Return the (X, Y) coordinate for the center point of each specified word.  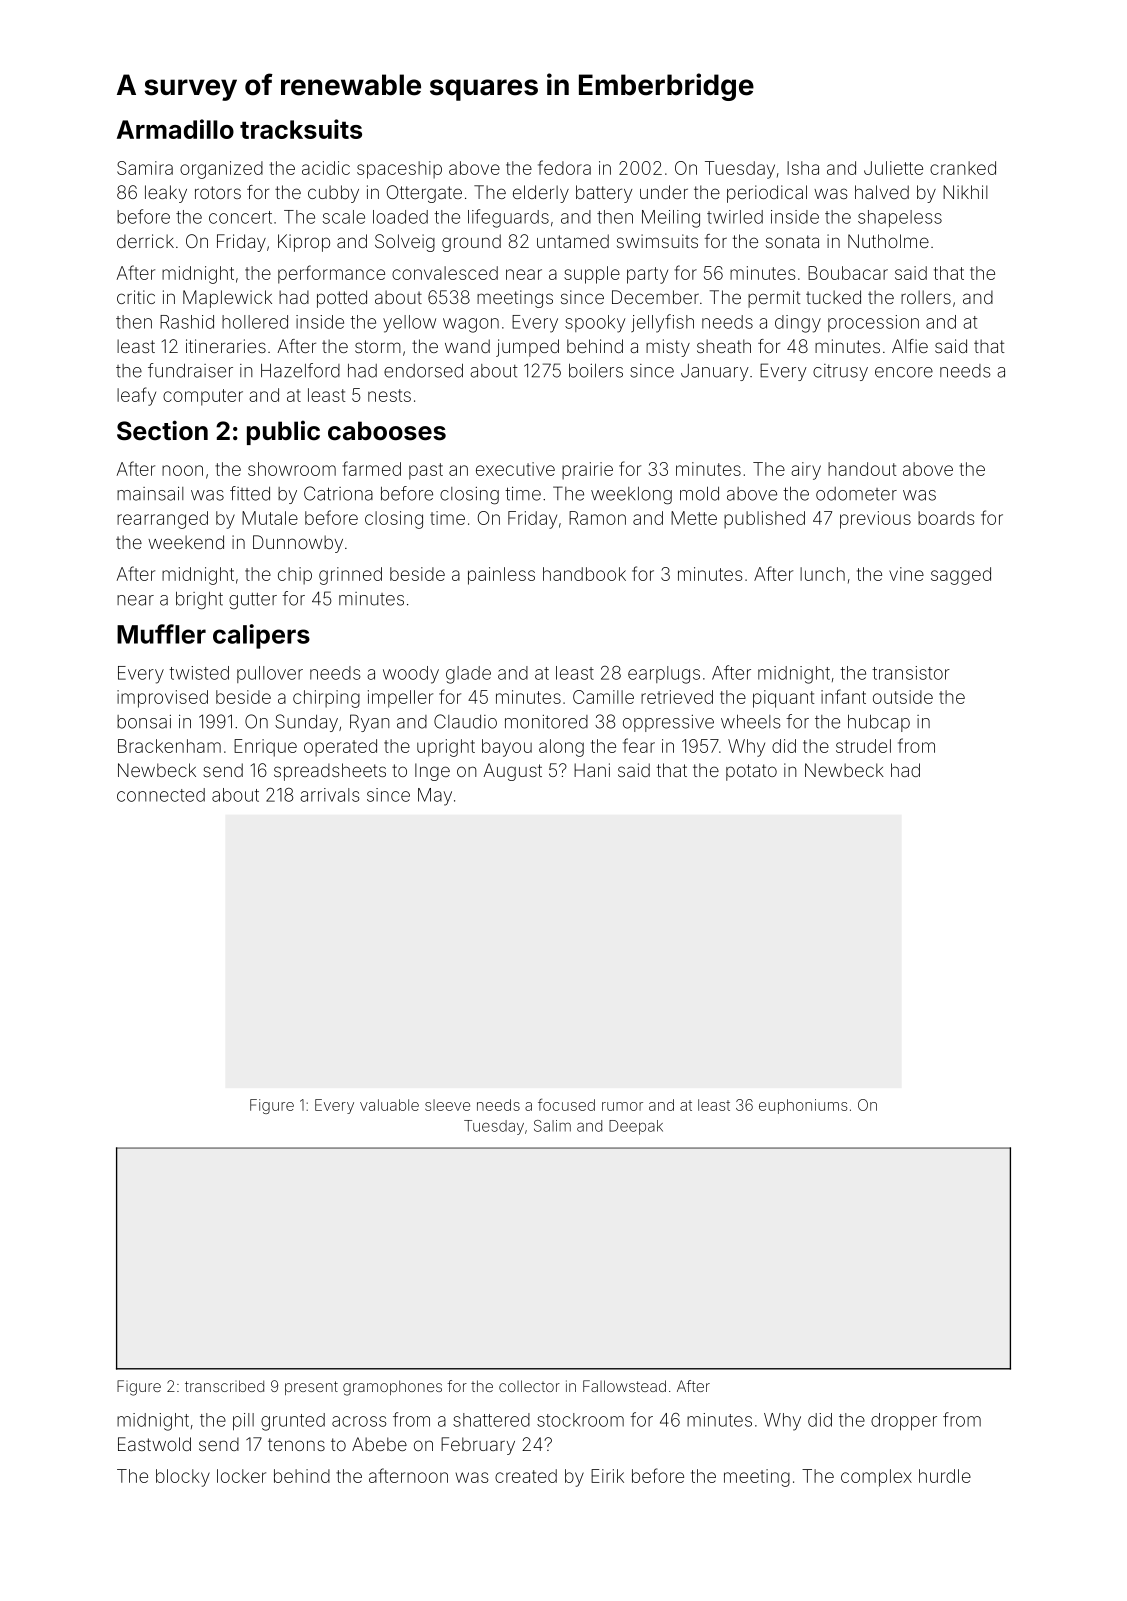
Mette (694, 518)
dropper (904, 1421)
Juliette (893, 168)
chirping (326, 699)
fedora (564, 167)
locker (241, 1476)
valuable (389, 1105)
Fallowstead (624, 1386)
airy (806, 471)
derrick (145, 241)
